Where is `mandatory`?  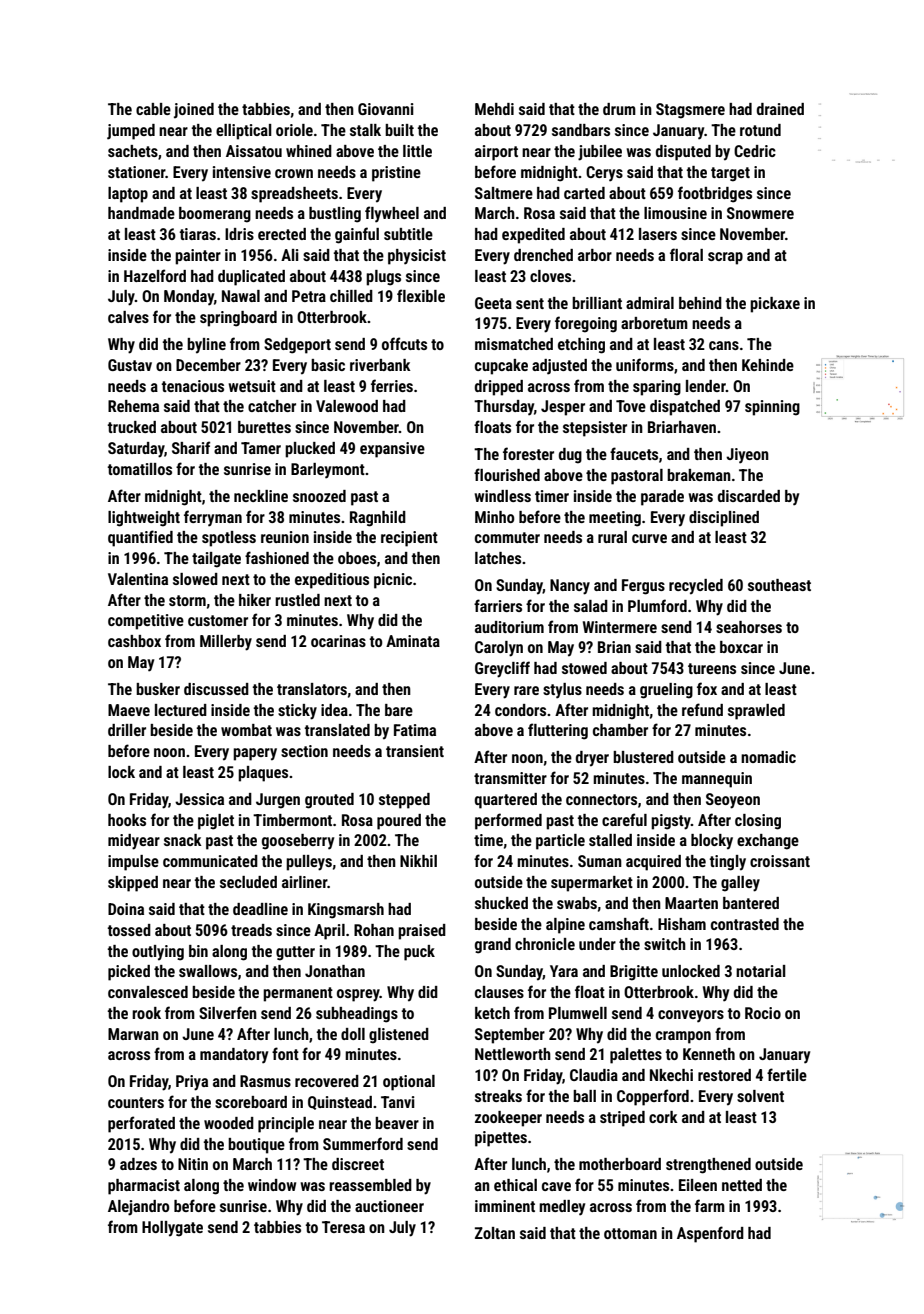 mandatory is located at coordinates (234, 1056).
